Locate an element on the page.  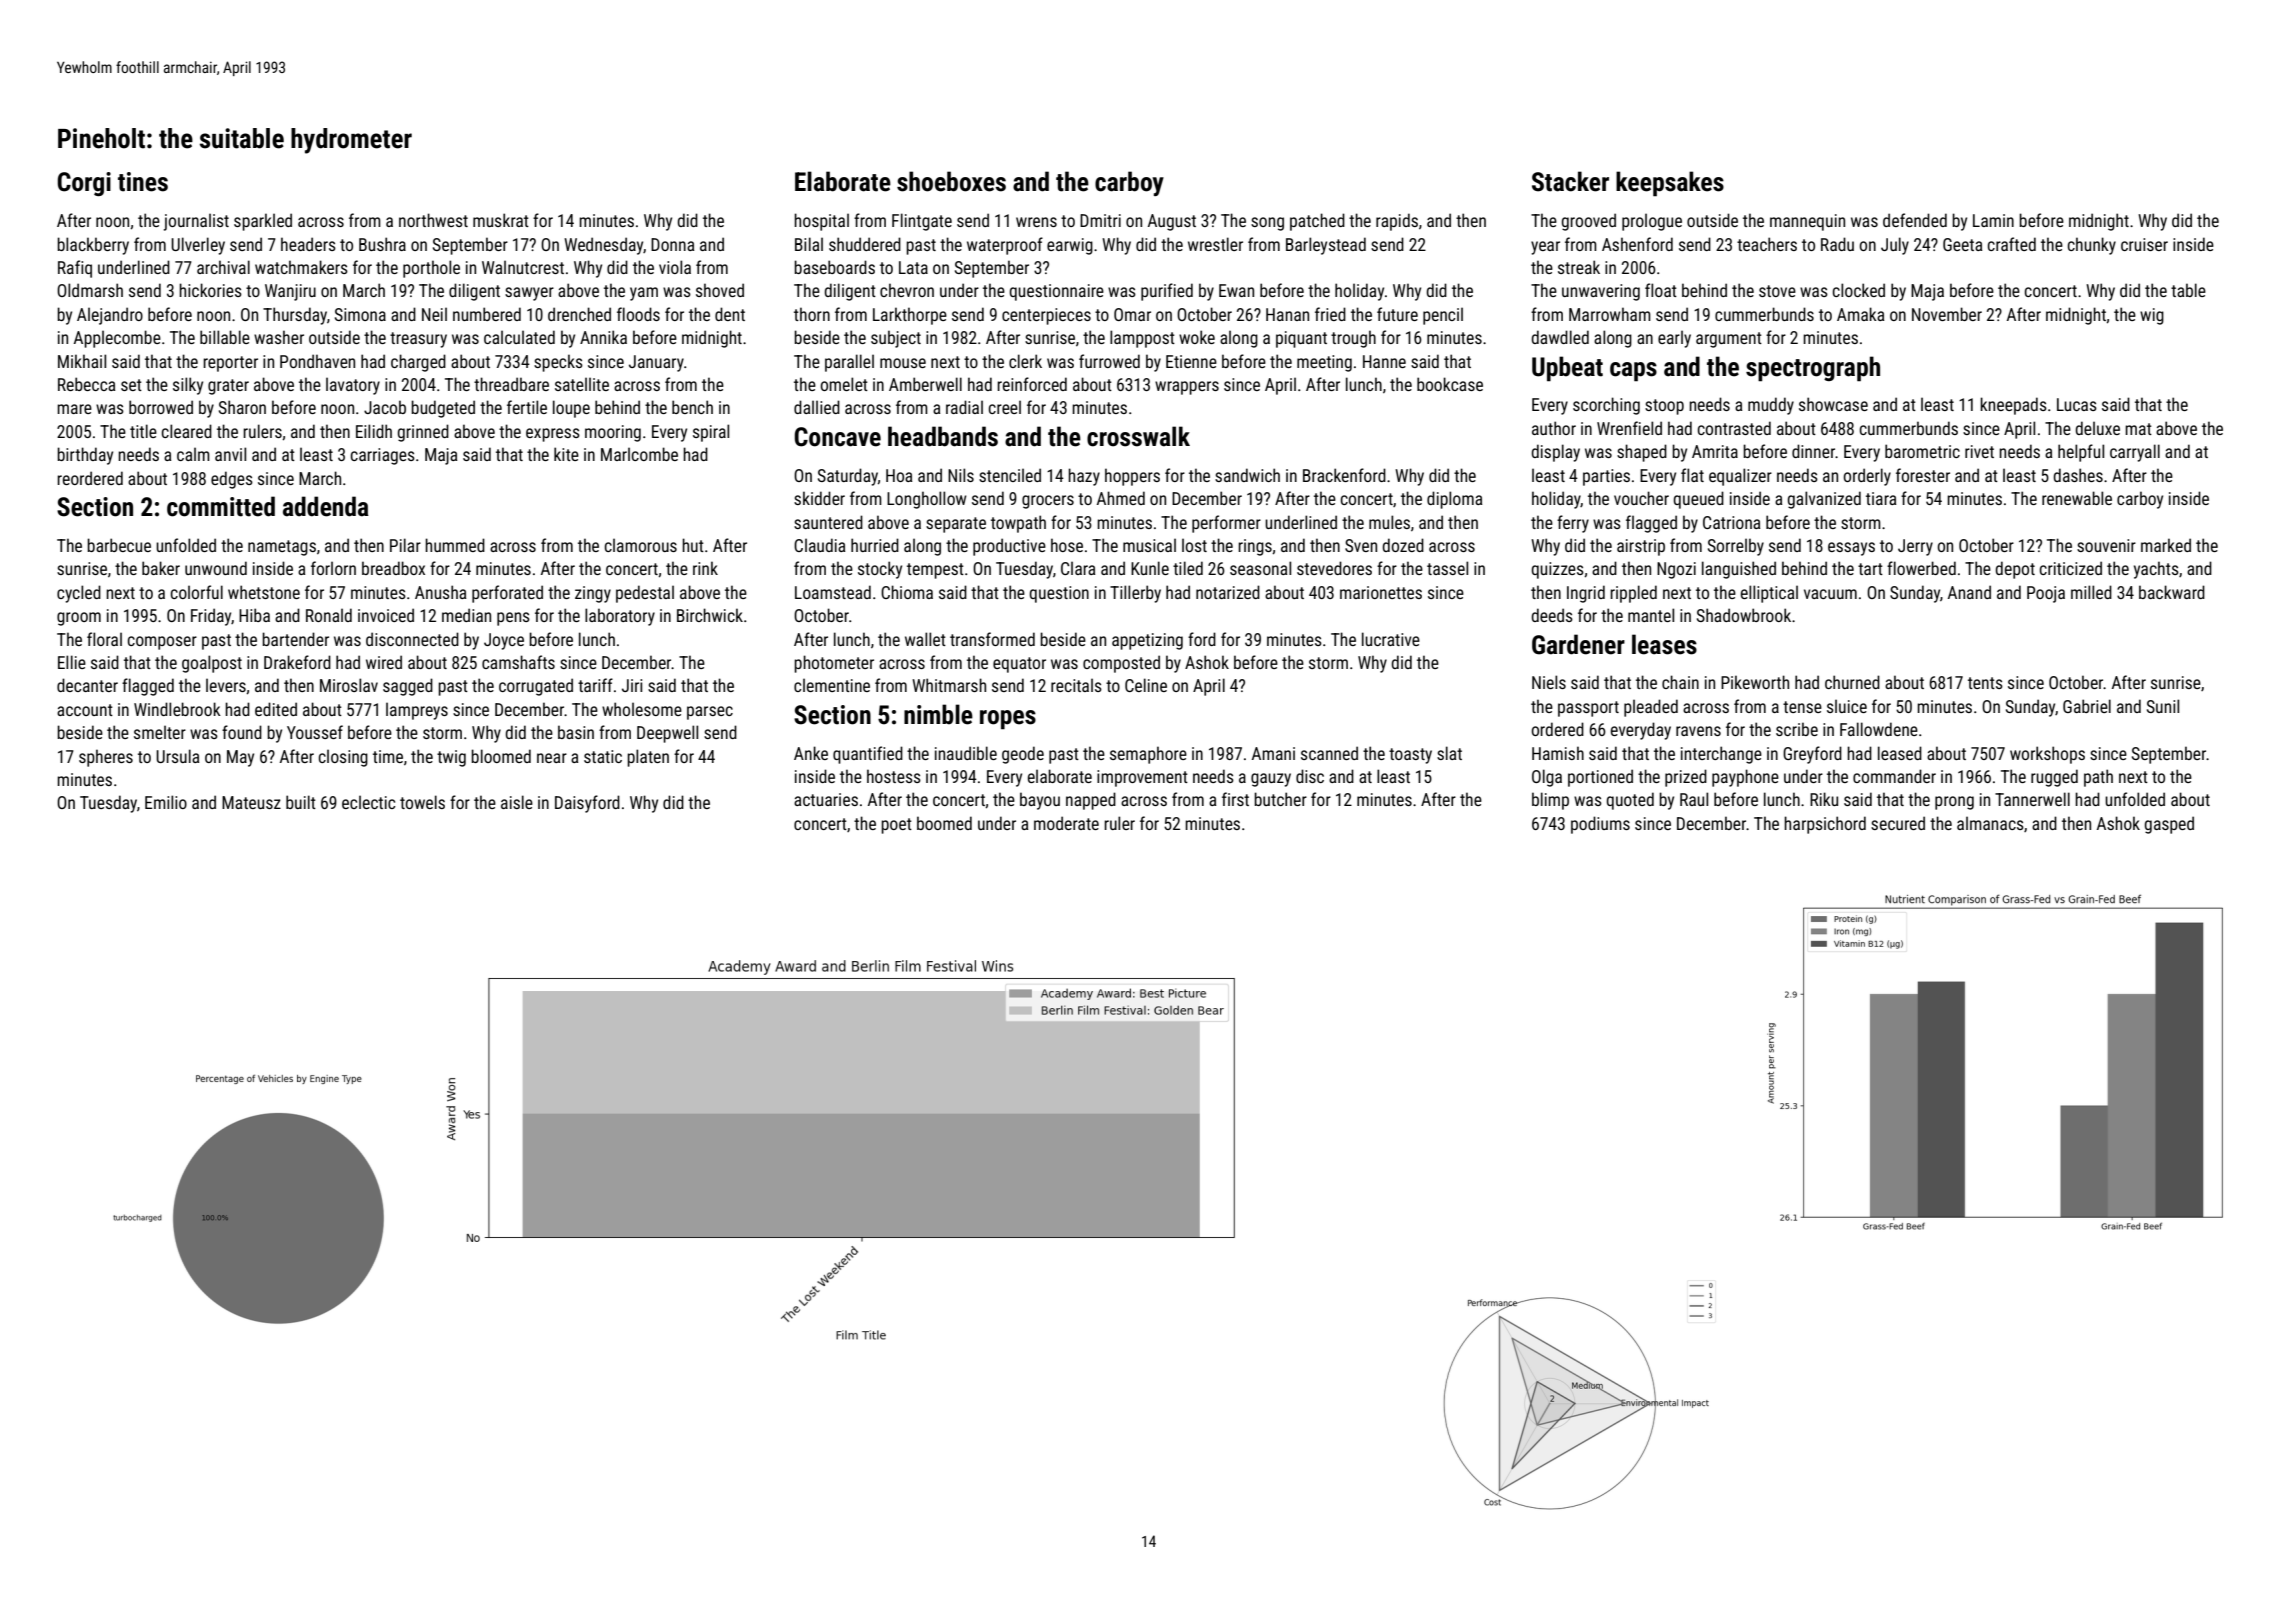
tines is located at coordinates (143, 182).
